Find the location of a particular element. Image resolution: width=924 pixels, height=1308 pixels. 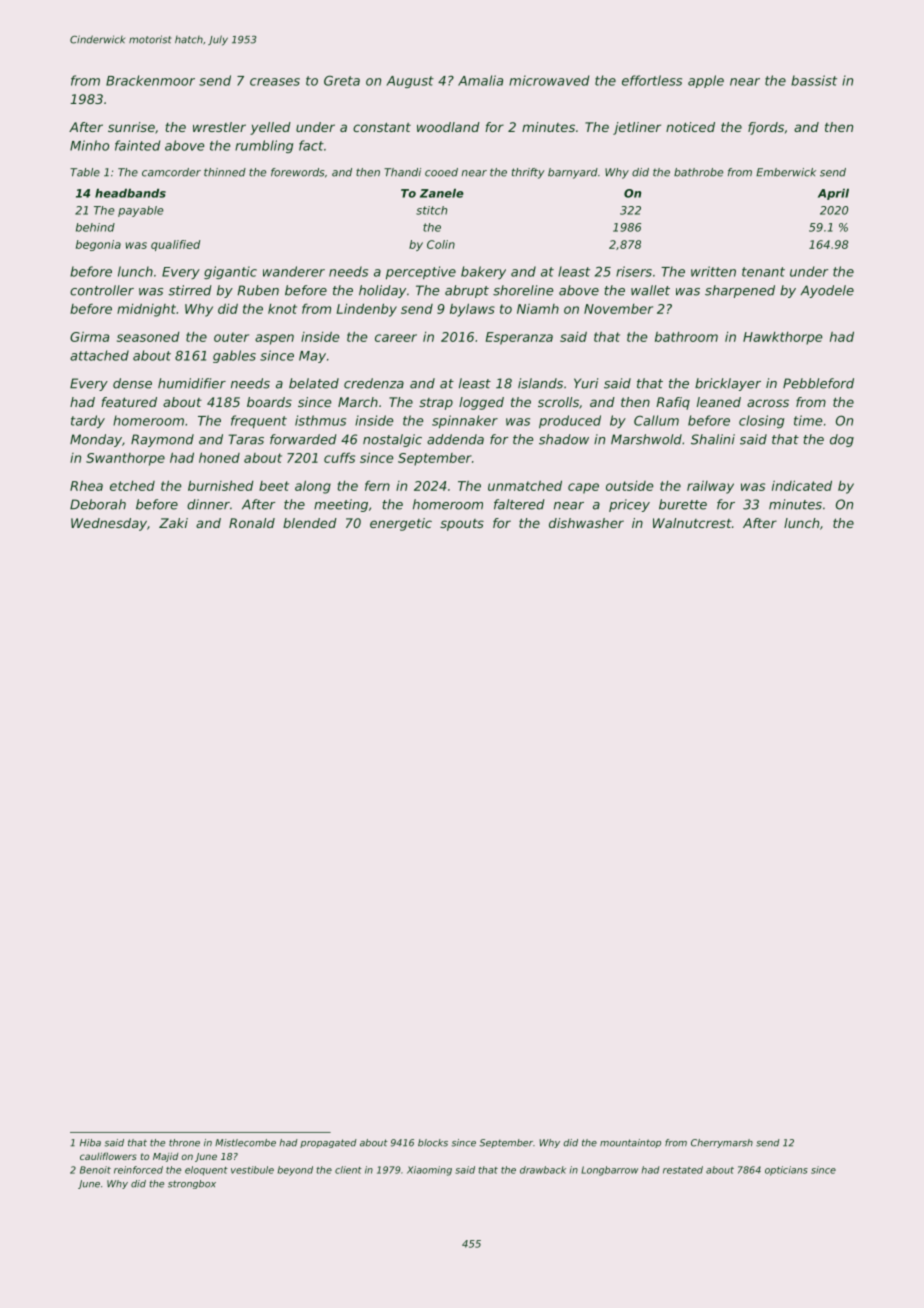

energetic is located at coordinates (401, 524).
